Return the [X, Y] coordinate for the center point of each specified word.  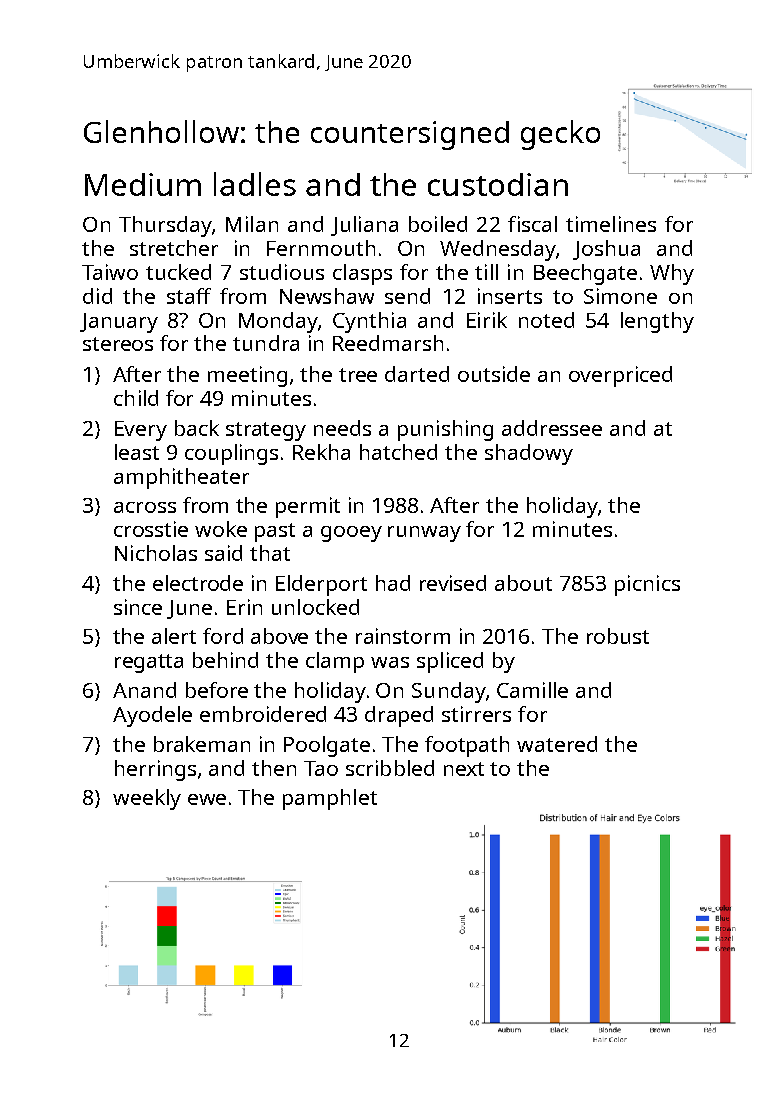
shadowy [529, 454]
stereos [118, 344]
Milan [252, 224]
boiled [438, 224]
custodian [498, 184]
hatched [398, 452]
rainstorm [403, 636]
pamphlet [330, 799]
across [145, 507]
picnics [647, 585]
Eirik [487, 320]
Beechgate [585, 274]
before [217, 690]
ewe [207, 799]
